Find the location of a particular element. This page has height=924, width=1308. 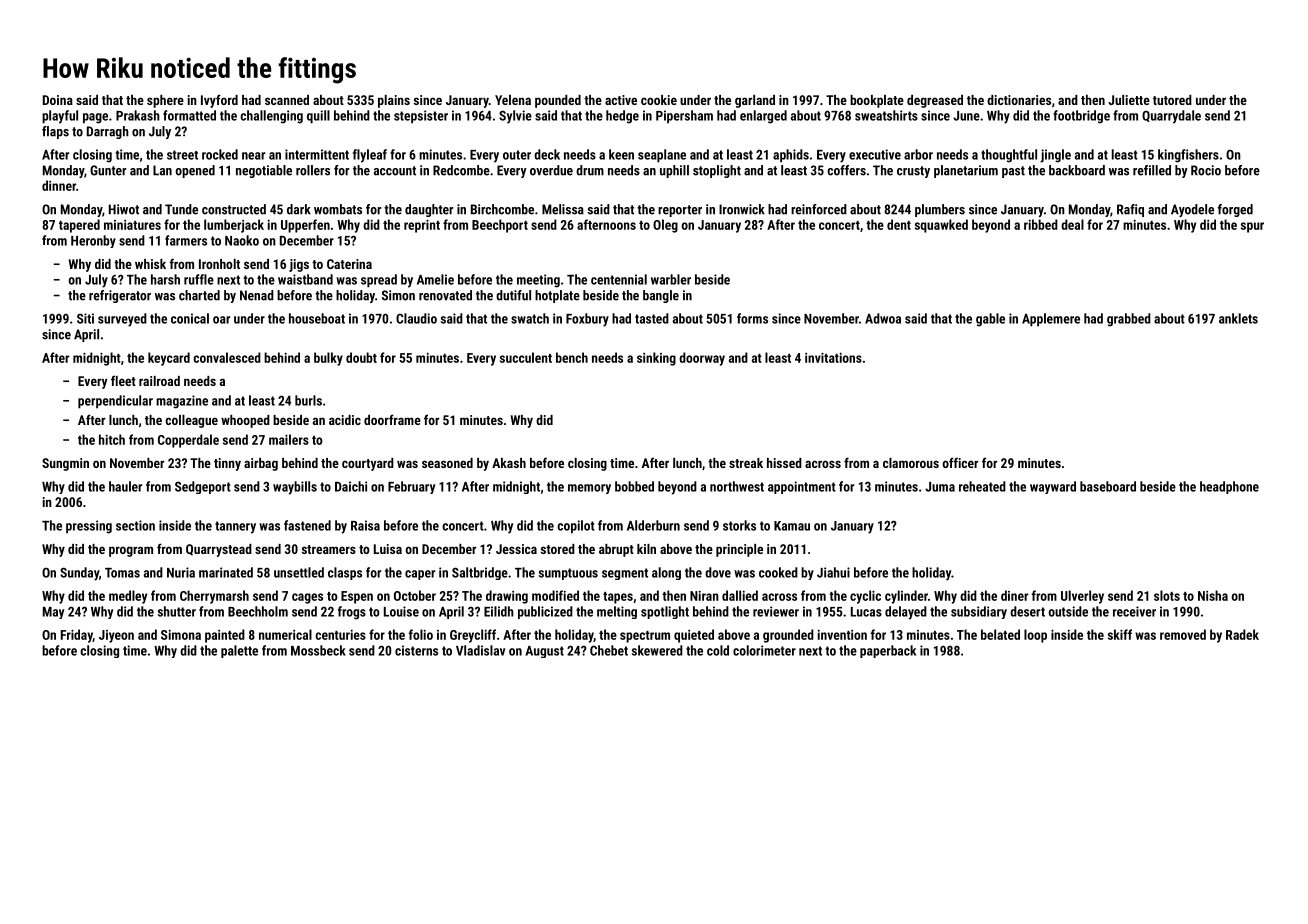

tutored is located at coordinates (1172, 100).
